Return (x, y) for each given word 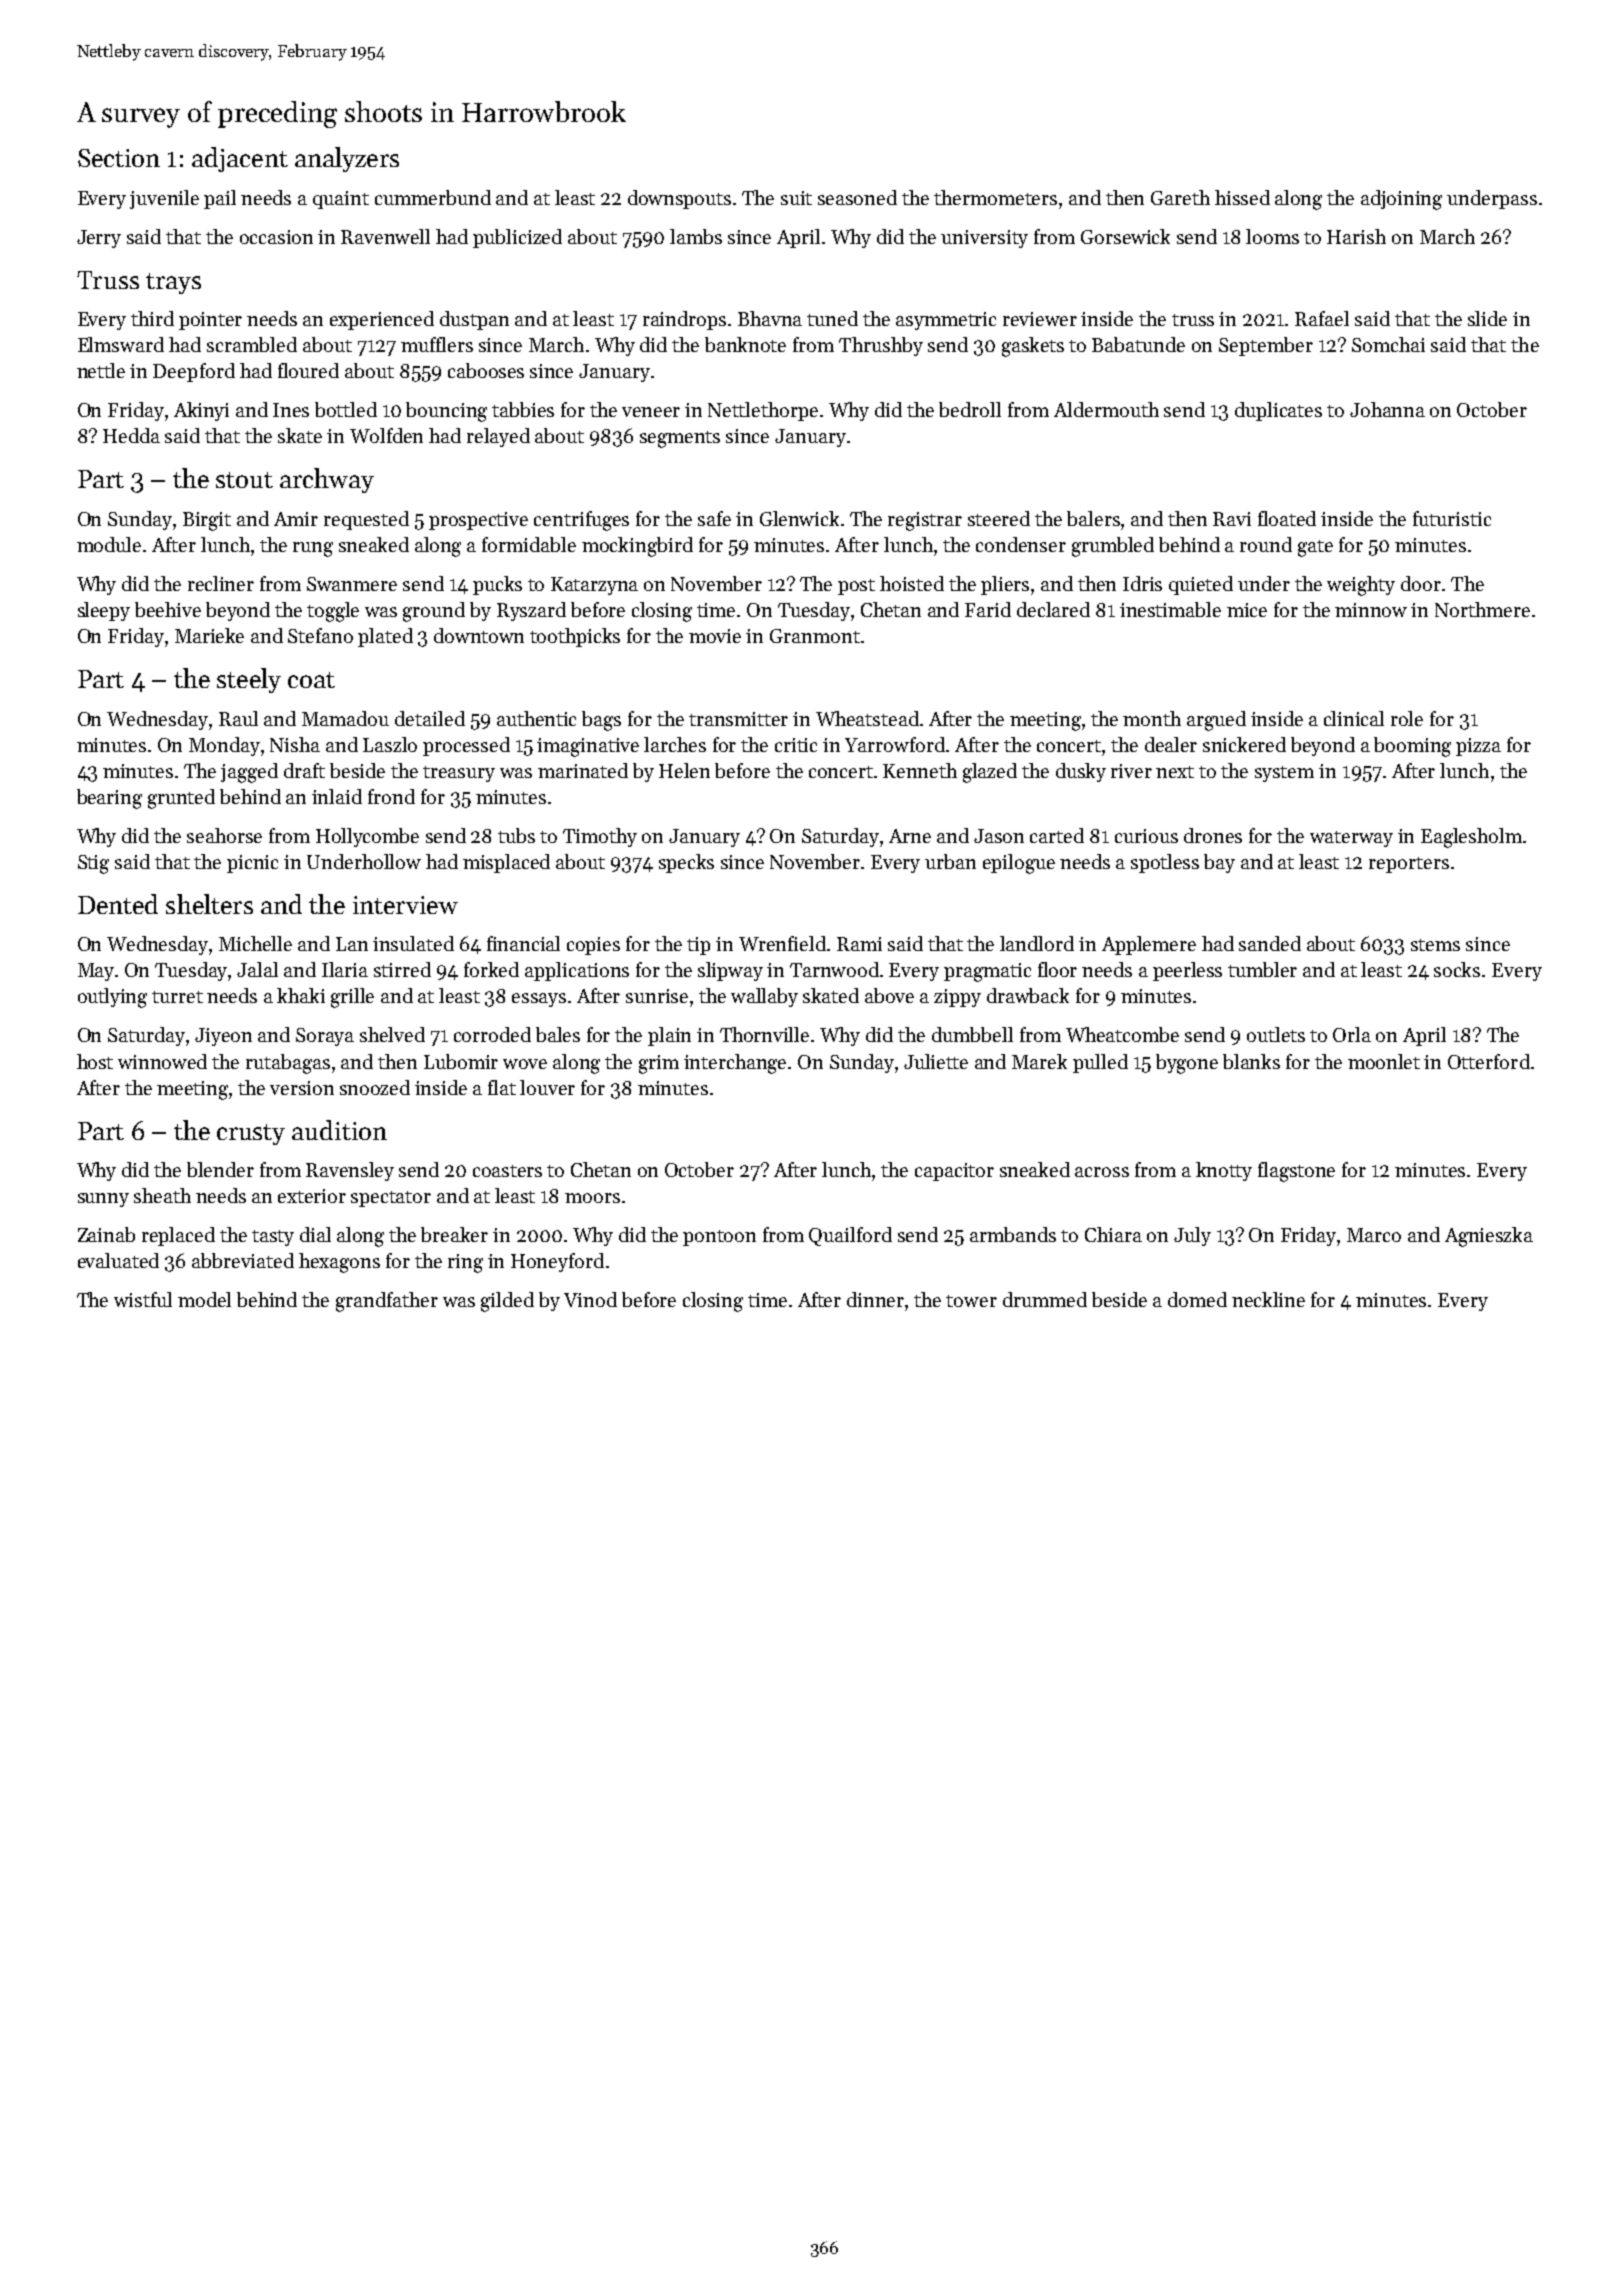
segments (680, 439)
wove (525, 1064)
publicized (517, 238)
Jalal (257, 969)
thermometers (995, 197)
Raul (238, 718)
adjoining (1401, 200)
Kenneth (920, 770)
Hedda (131, 435)
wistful (143, 1299)
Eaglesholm (1471, 838)
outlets (1276, 1034)
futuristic (1452, 518)
